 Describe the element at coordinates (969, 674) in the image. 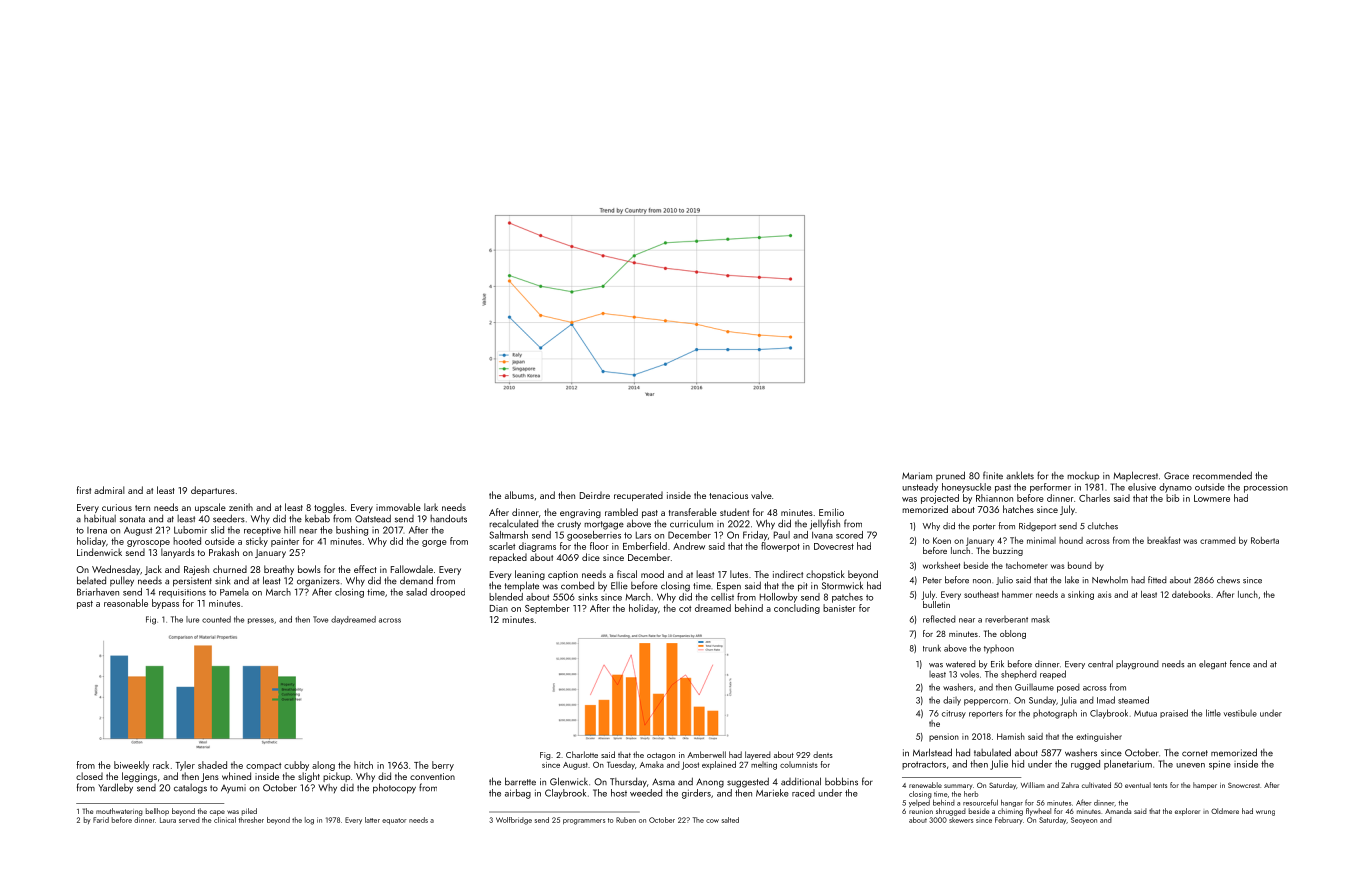

I see `voles` at that location.
